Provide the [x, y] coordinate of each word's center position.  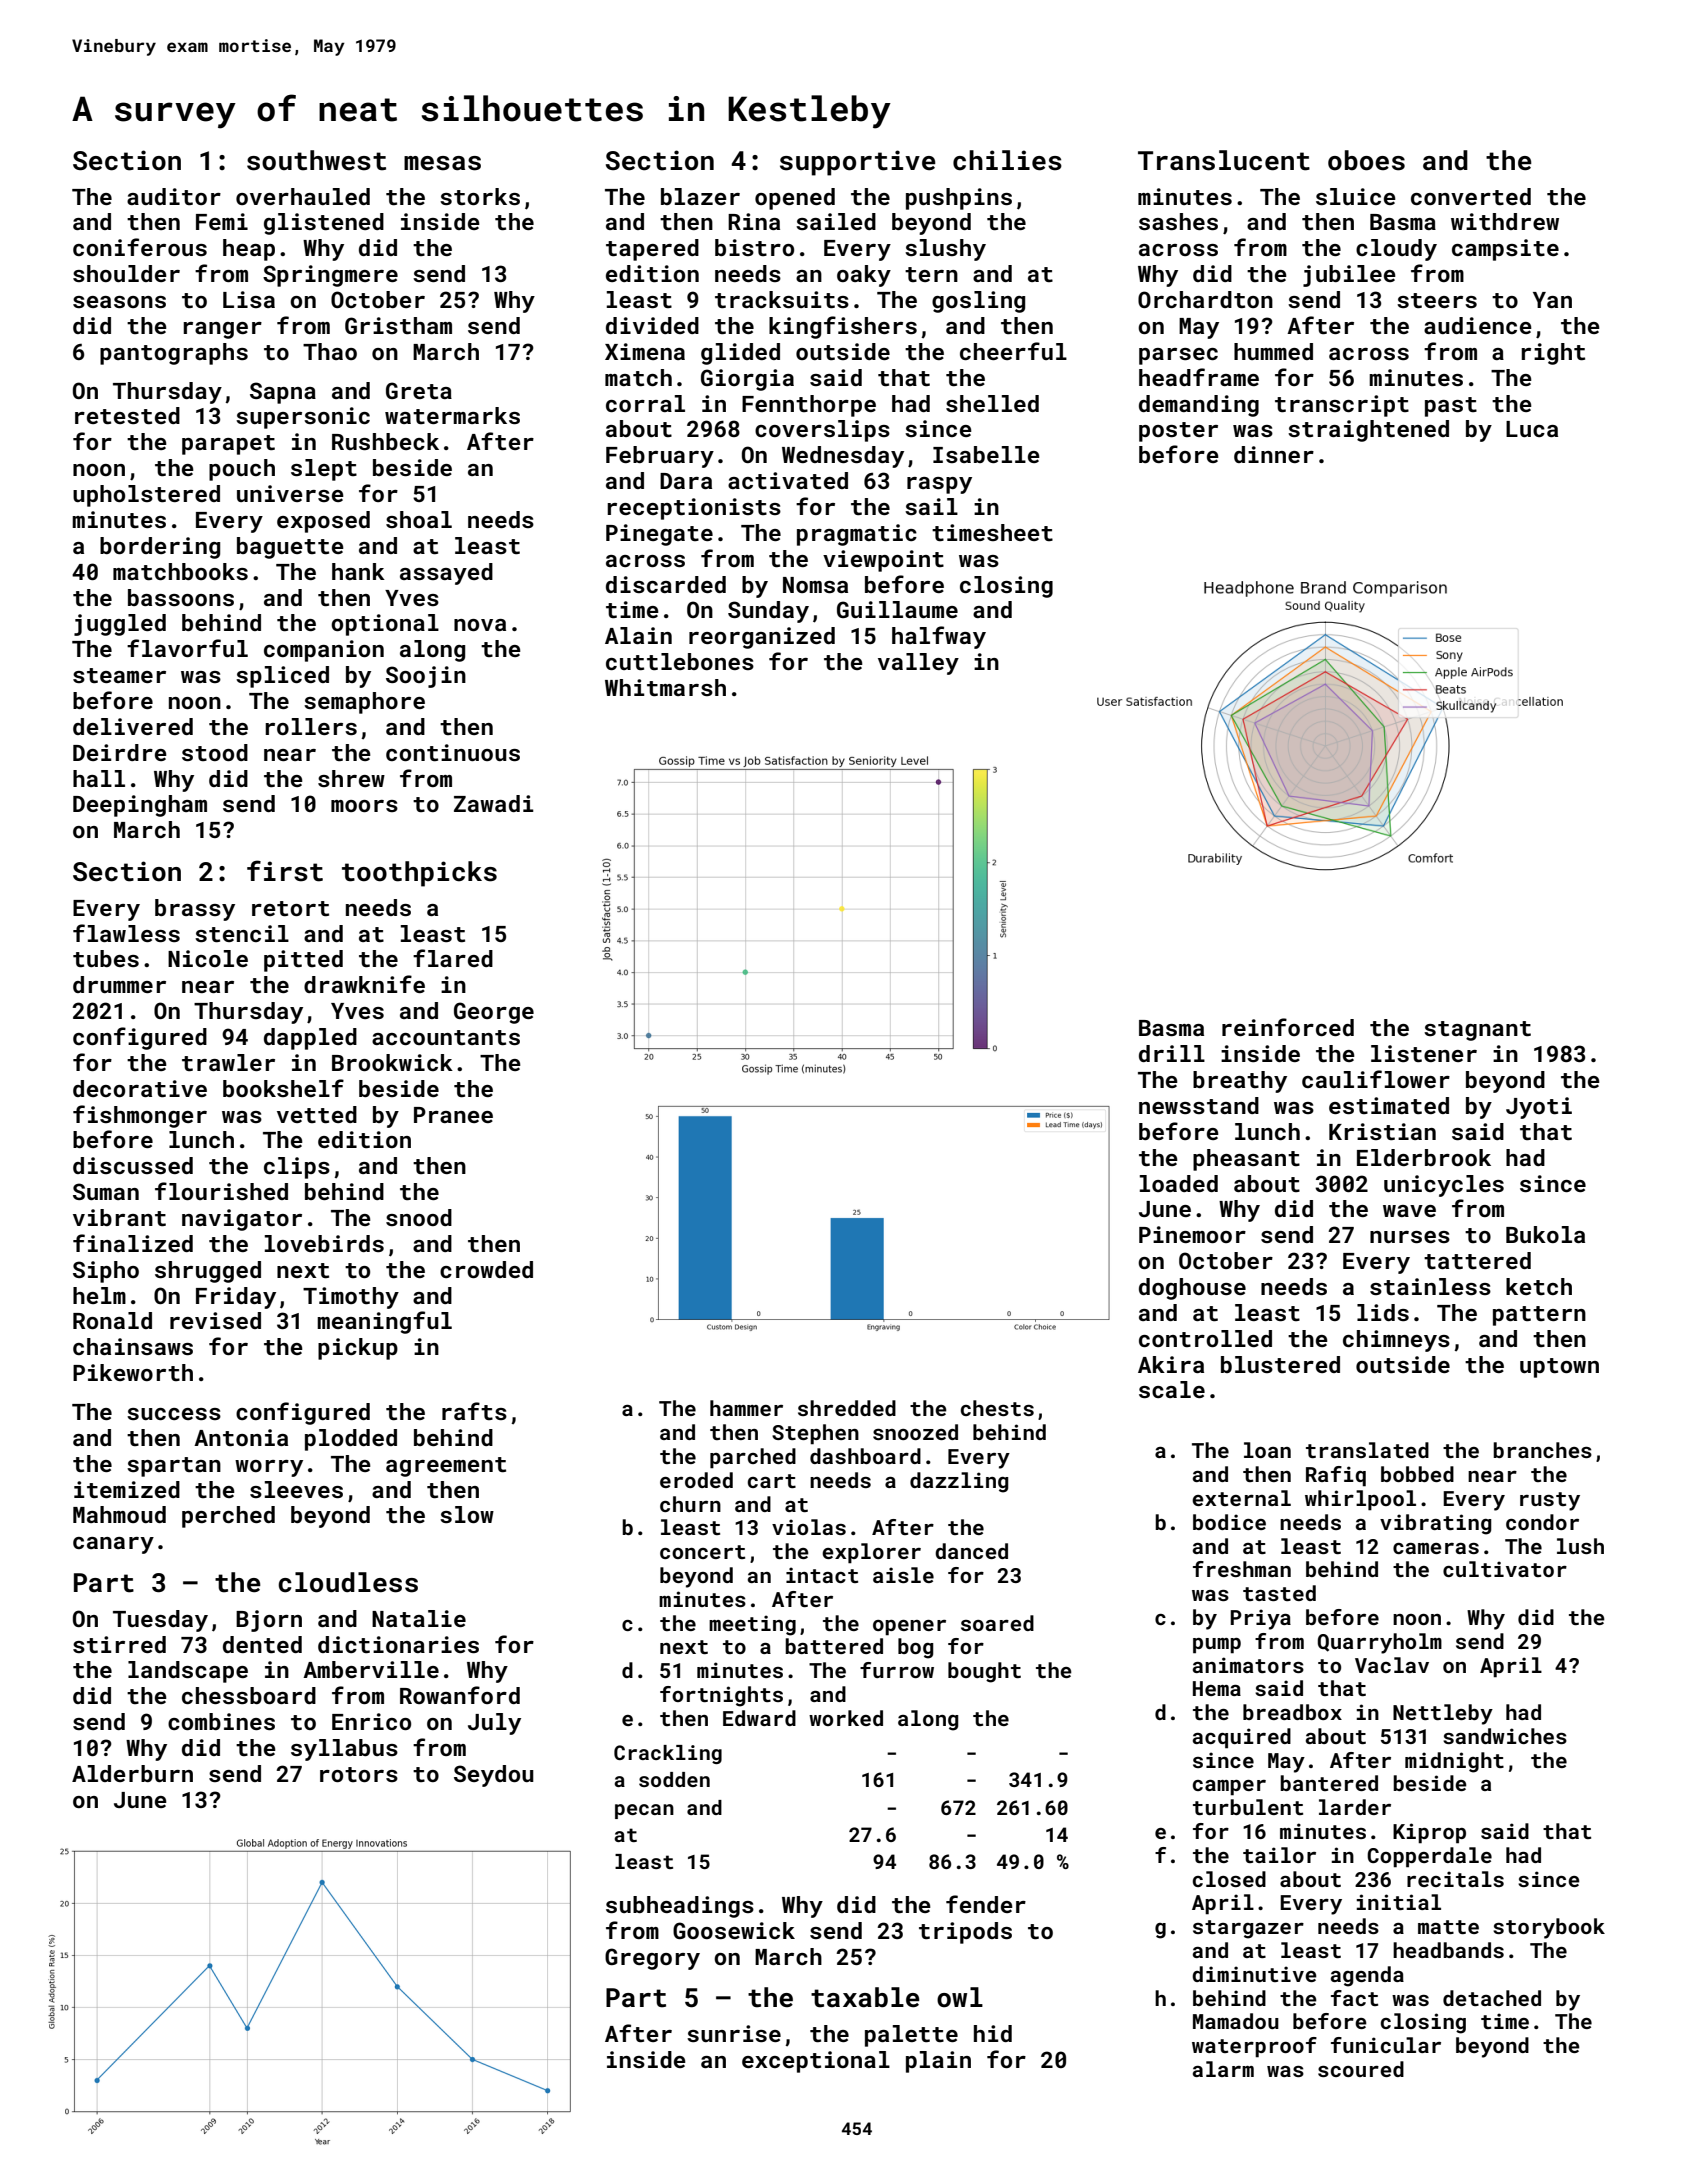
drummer [119, 984]
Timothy [351, 1298]
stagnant [1477, 1031]
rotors [359, 1774]
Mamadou [1236, 2021]
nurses [1410, 1237]
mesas [442, 163]
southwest [316, 160]
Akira [1171, 1364]
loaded [1179, 1183]
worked [846, 1718]
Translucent [1224, 160]
